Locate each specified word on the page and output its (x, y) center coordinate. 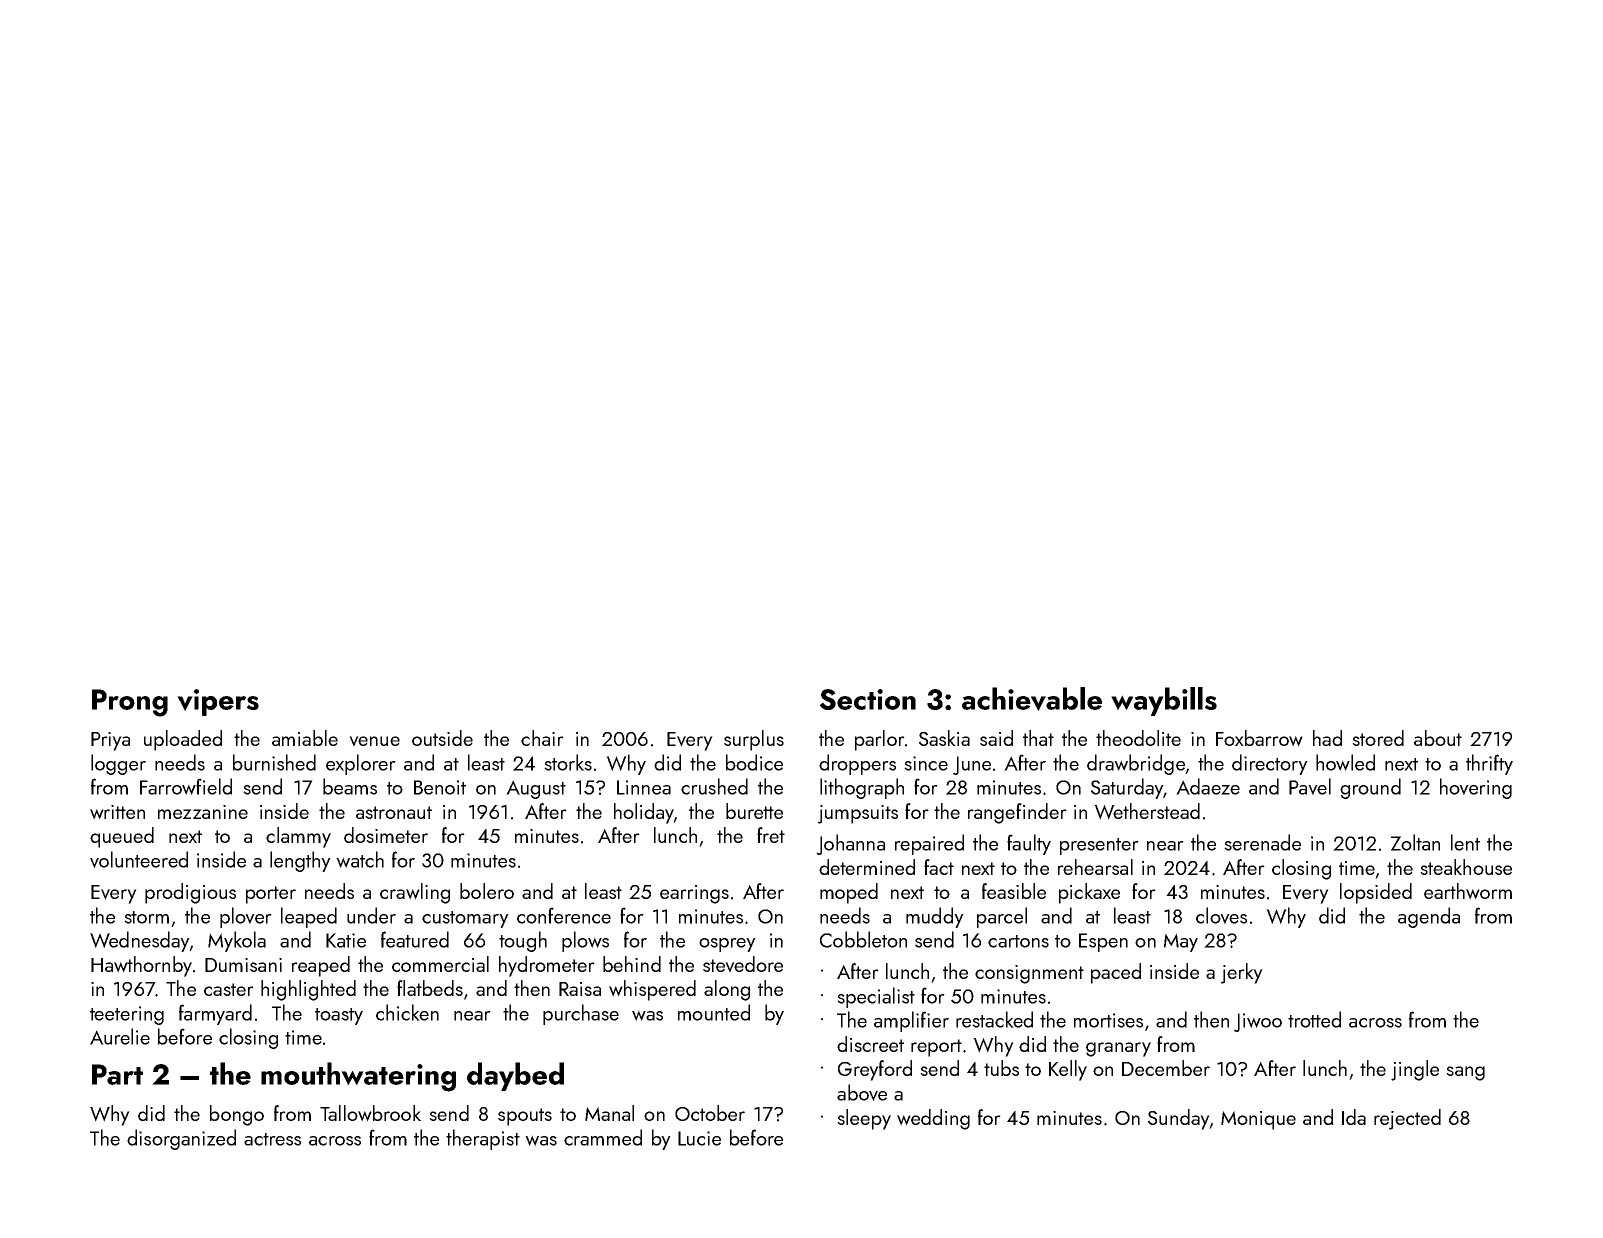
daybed (515, 1076)
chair (542, 738)
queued (122, 837)
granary (1118, 1049)
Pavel (1310, 786)
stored (1378, 738)
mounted (714, 1012)
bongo (237, 1115)
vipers (218, 702)
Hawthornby (141, 966)
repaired (929, 844)
